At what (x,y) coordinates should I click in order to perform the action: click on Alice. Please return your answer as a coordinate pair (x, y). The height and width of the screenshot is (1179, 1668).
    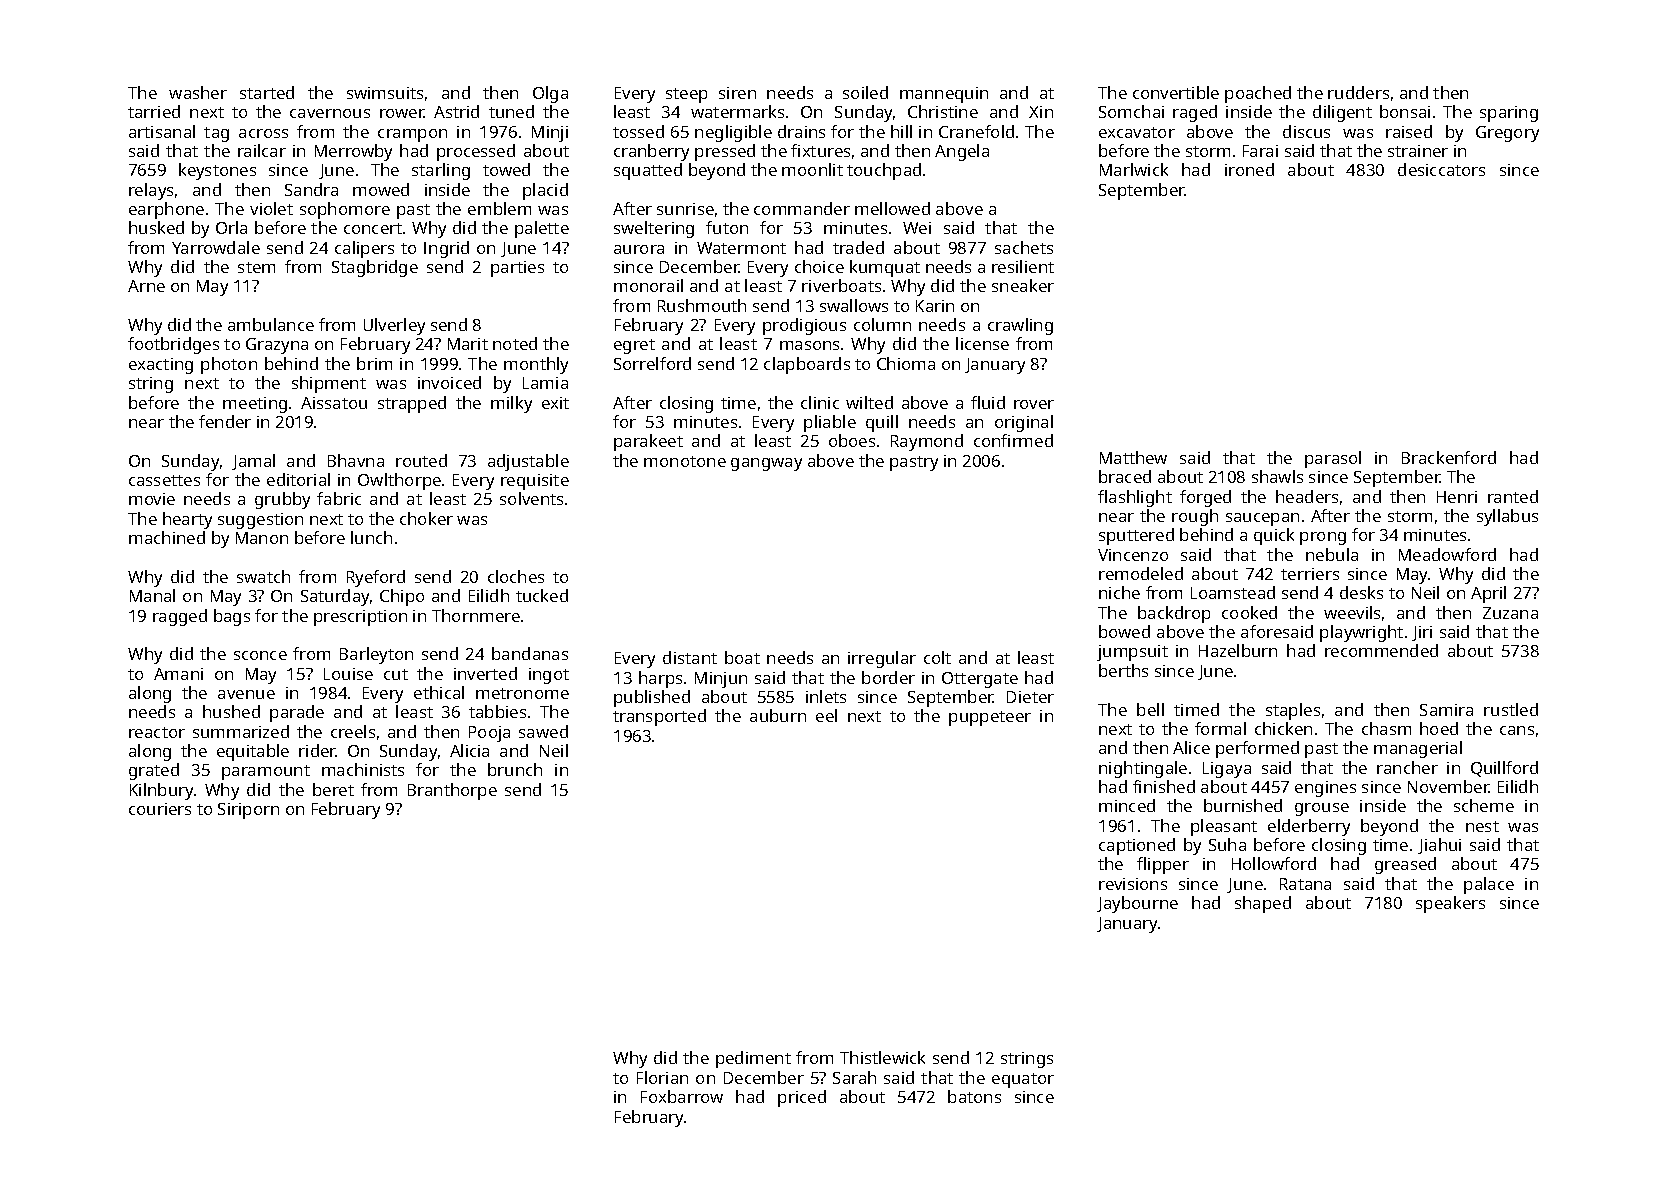
    Looking at the image, I should click on (1191, 747).
